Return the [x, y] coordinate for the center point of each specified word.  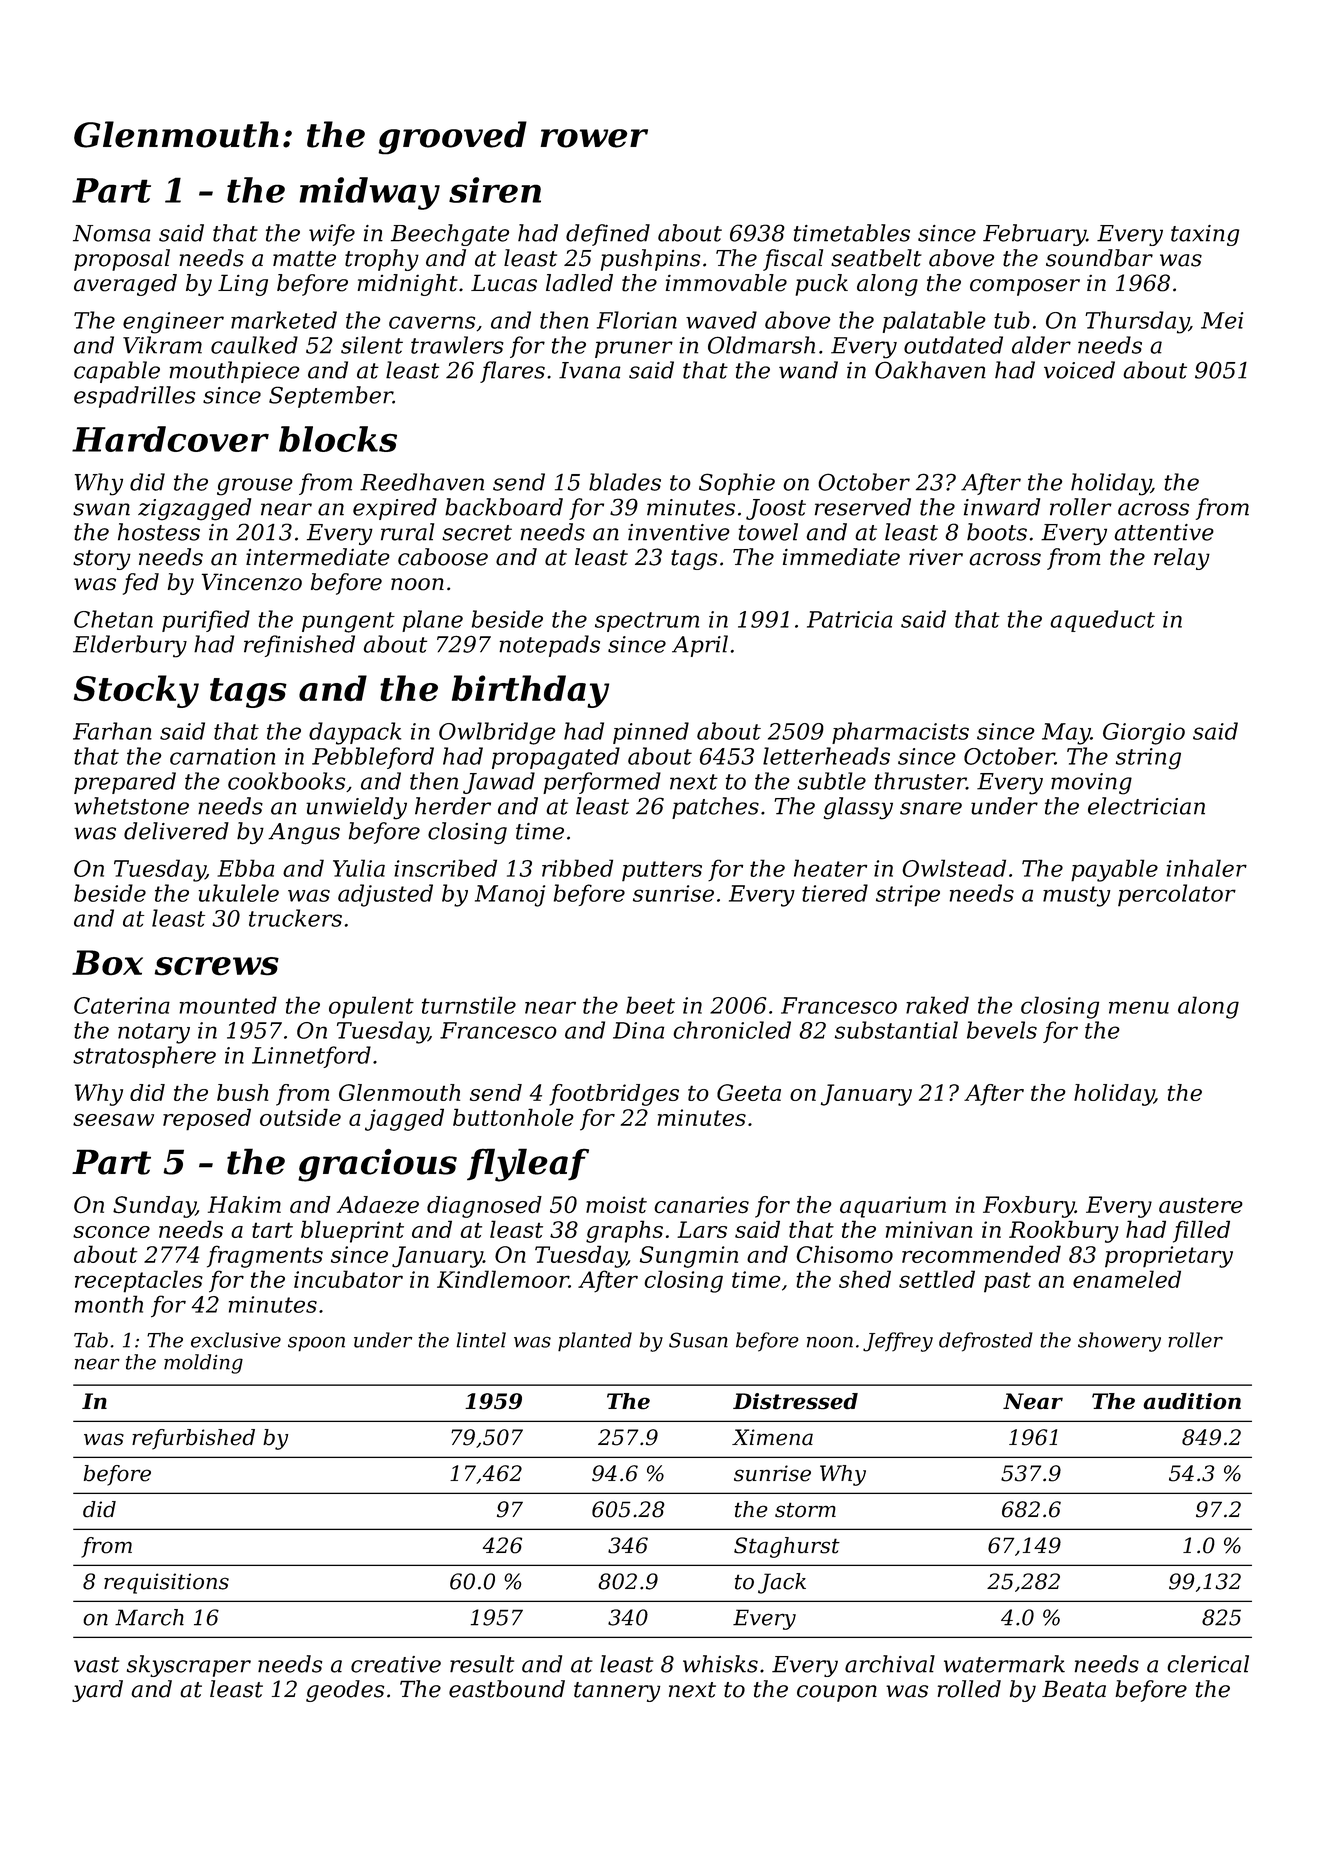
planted [595, 1342]
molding [203, 1364]
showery [1119, 1342]
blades [625, 482]
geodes [345, 1691]
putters [662, 871]
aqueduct [1102, 621]
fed [141, 584]
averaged [125, 285]
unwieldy [356, 808]
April [700, 646]
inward [1002, 507]
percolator [1177, 895]
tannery [617, 1692]
